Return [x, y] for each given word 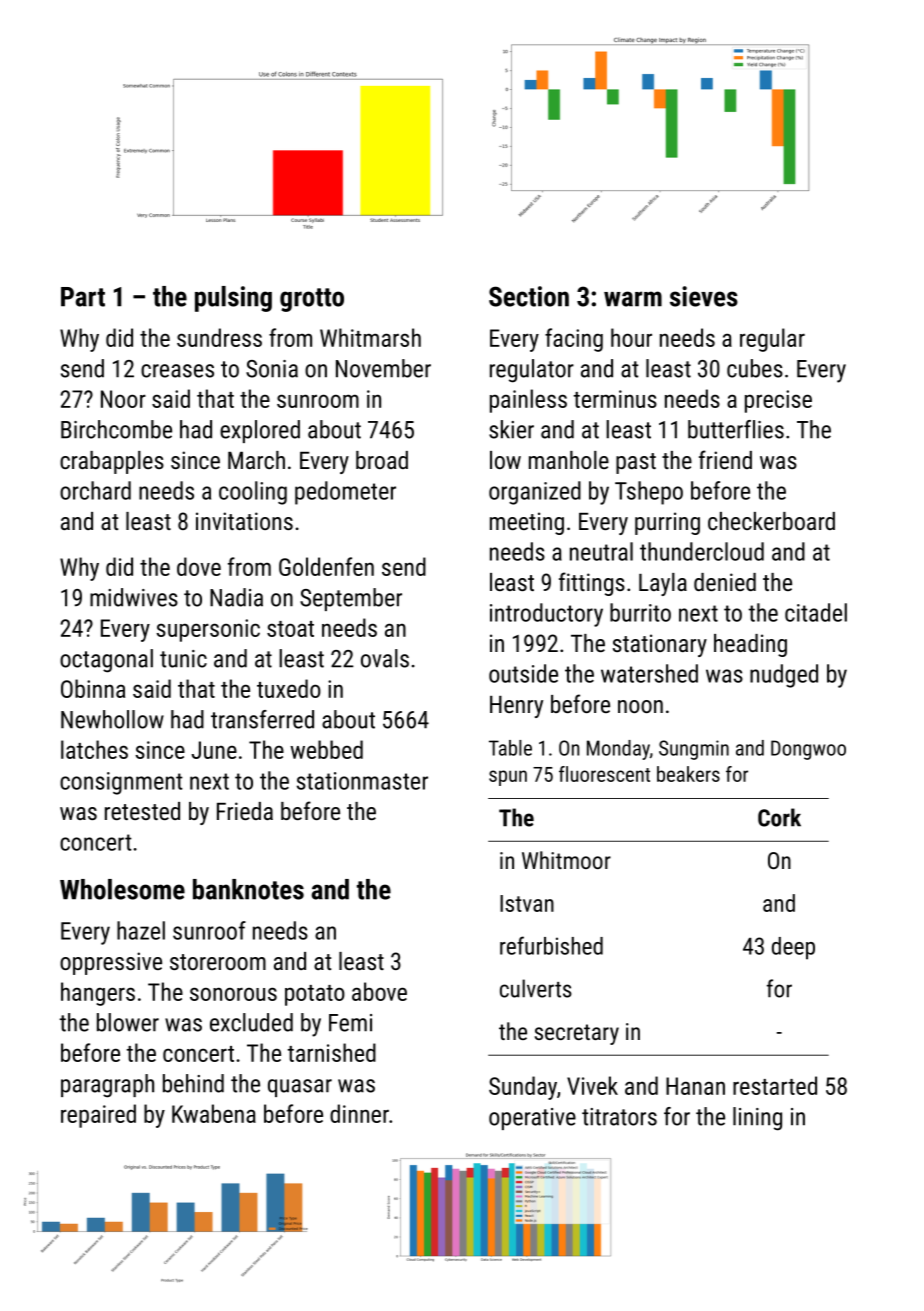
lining [757, 1119]
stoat [290, 629]
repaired [98, 1116]
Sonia [272, 369]
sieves [704, 296]
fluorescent [604, 774]
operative [532, 1119]
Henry [516, 707]
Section [529, 296]
